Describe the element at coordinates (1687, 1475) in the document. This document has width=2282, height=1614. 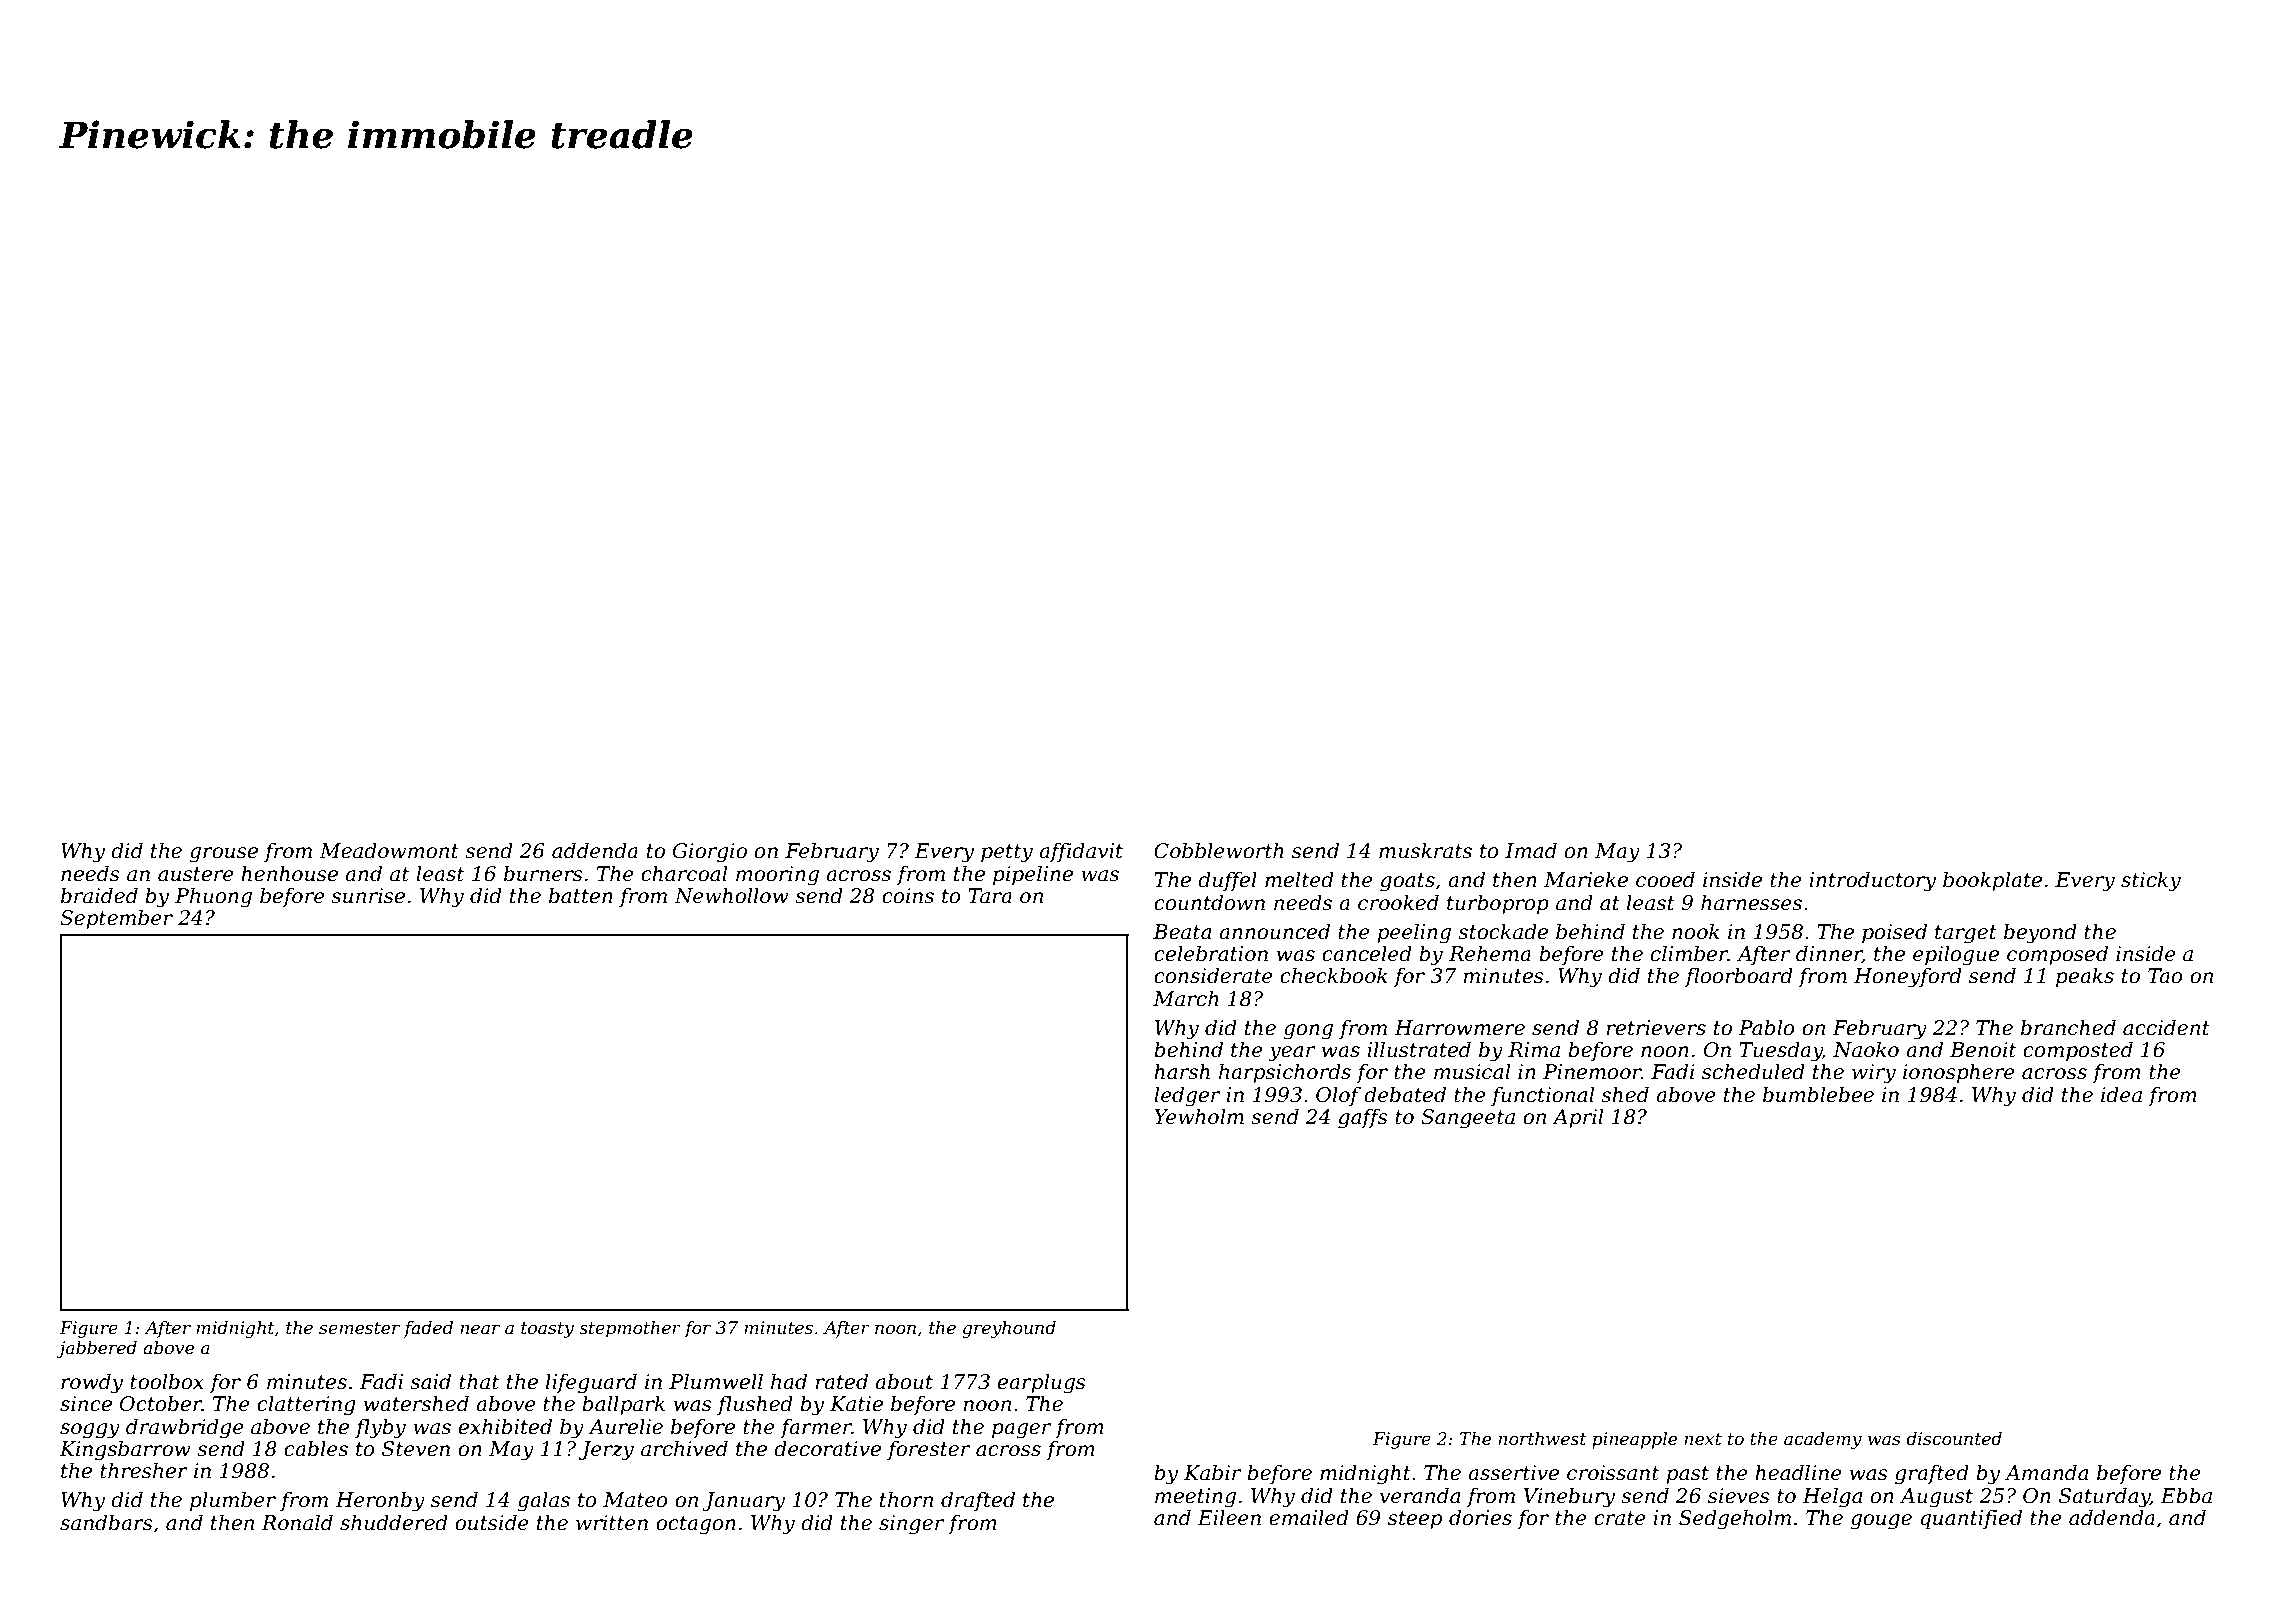
I see `past` at that location.
